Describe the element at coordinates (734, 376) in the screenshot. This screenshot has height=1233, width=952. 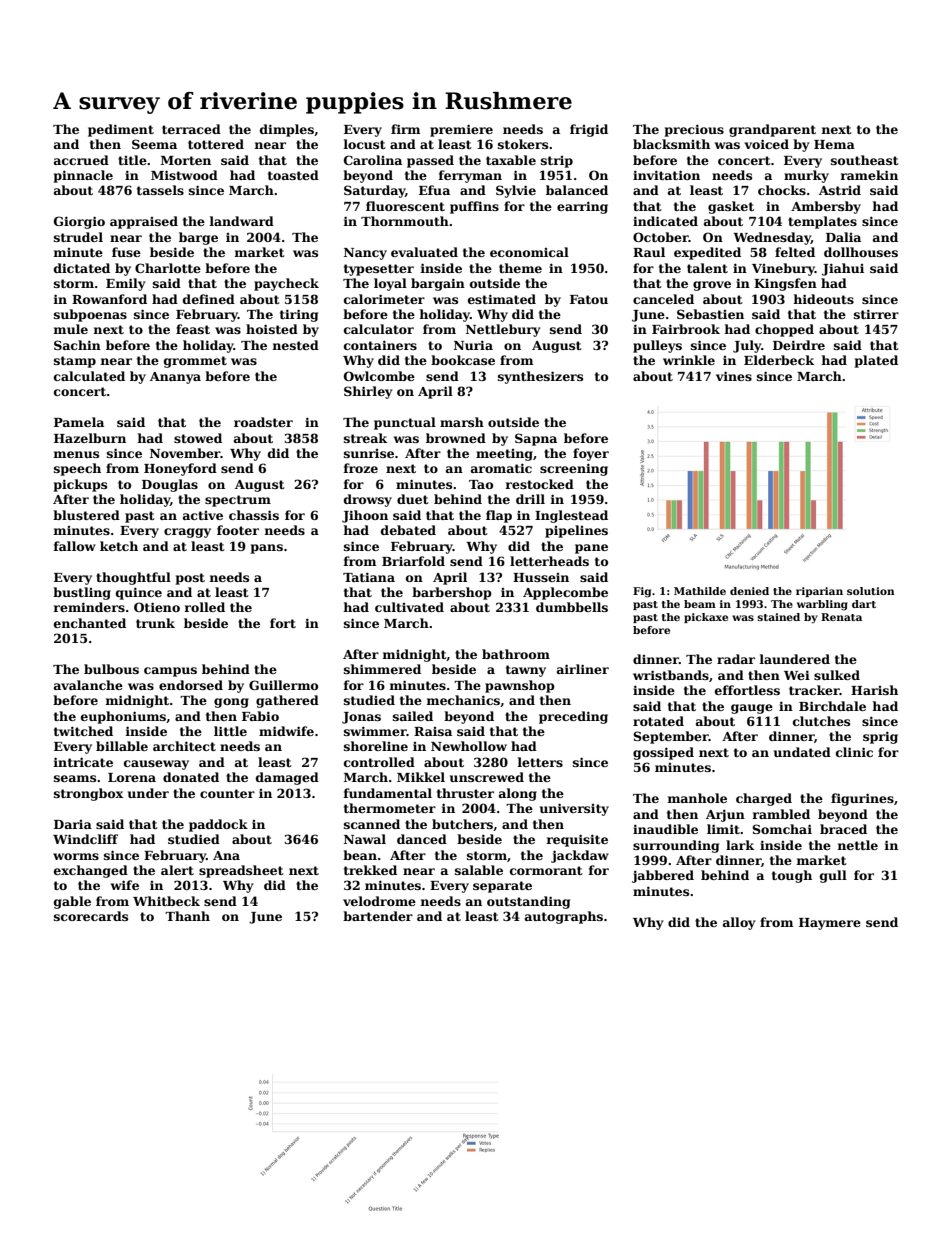
I see `vines` at that location.
